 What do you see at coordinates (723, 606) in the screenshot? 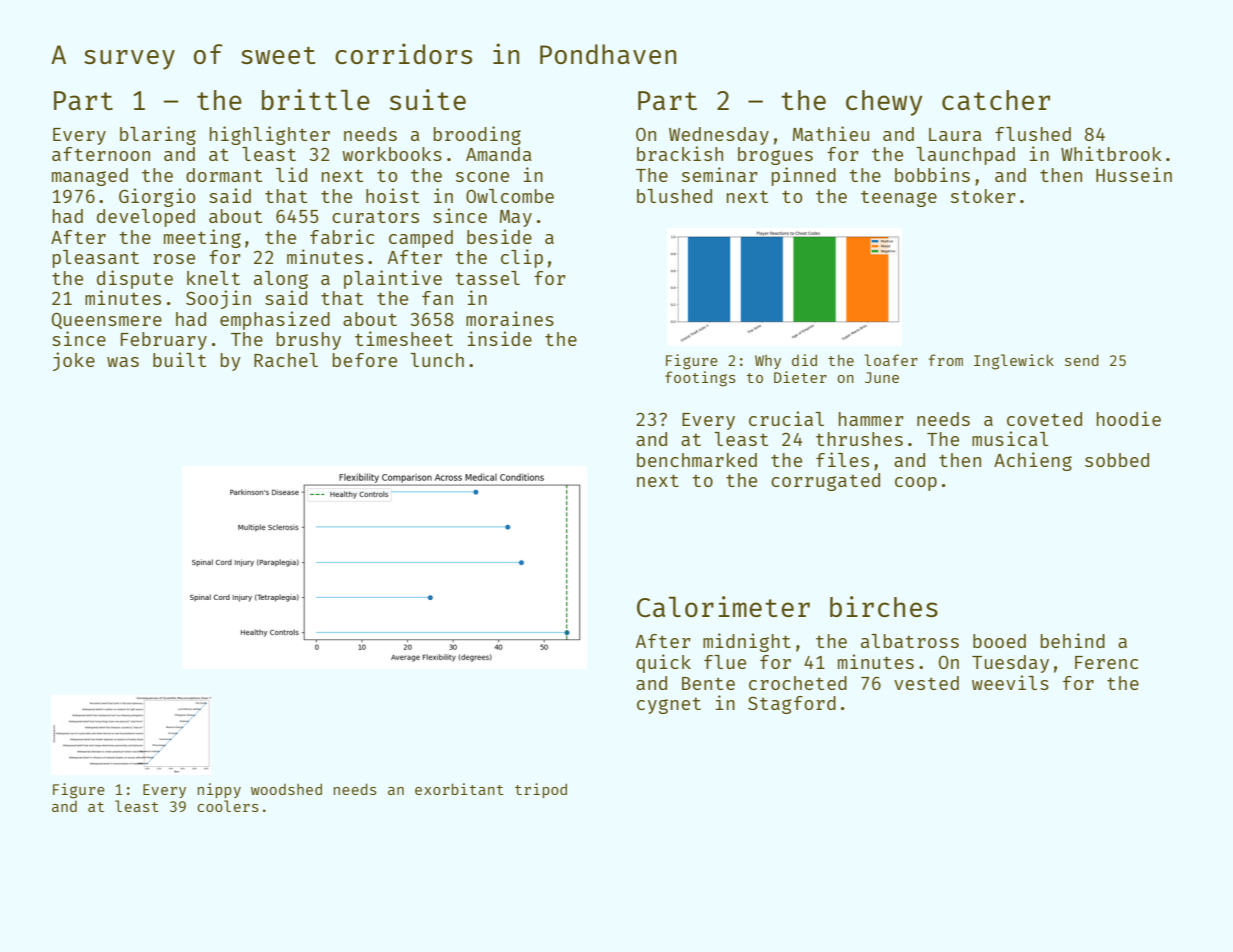
I see `Calorimeter` at bounding box center [723, 606].
